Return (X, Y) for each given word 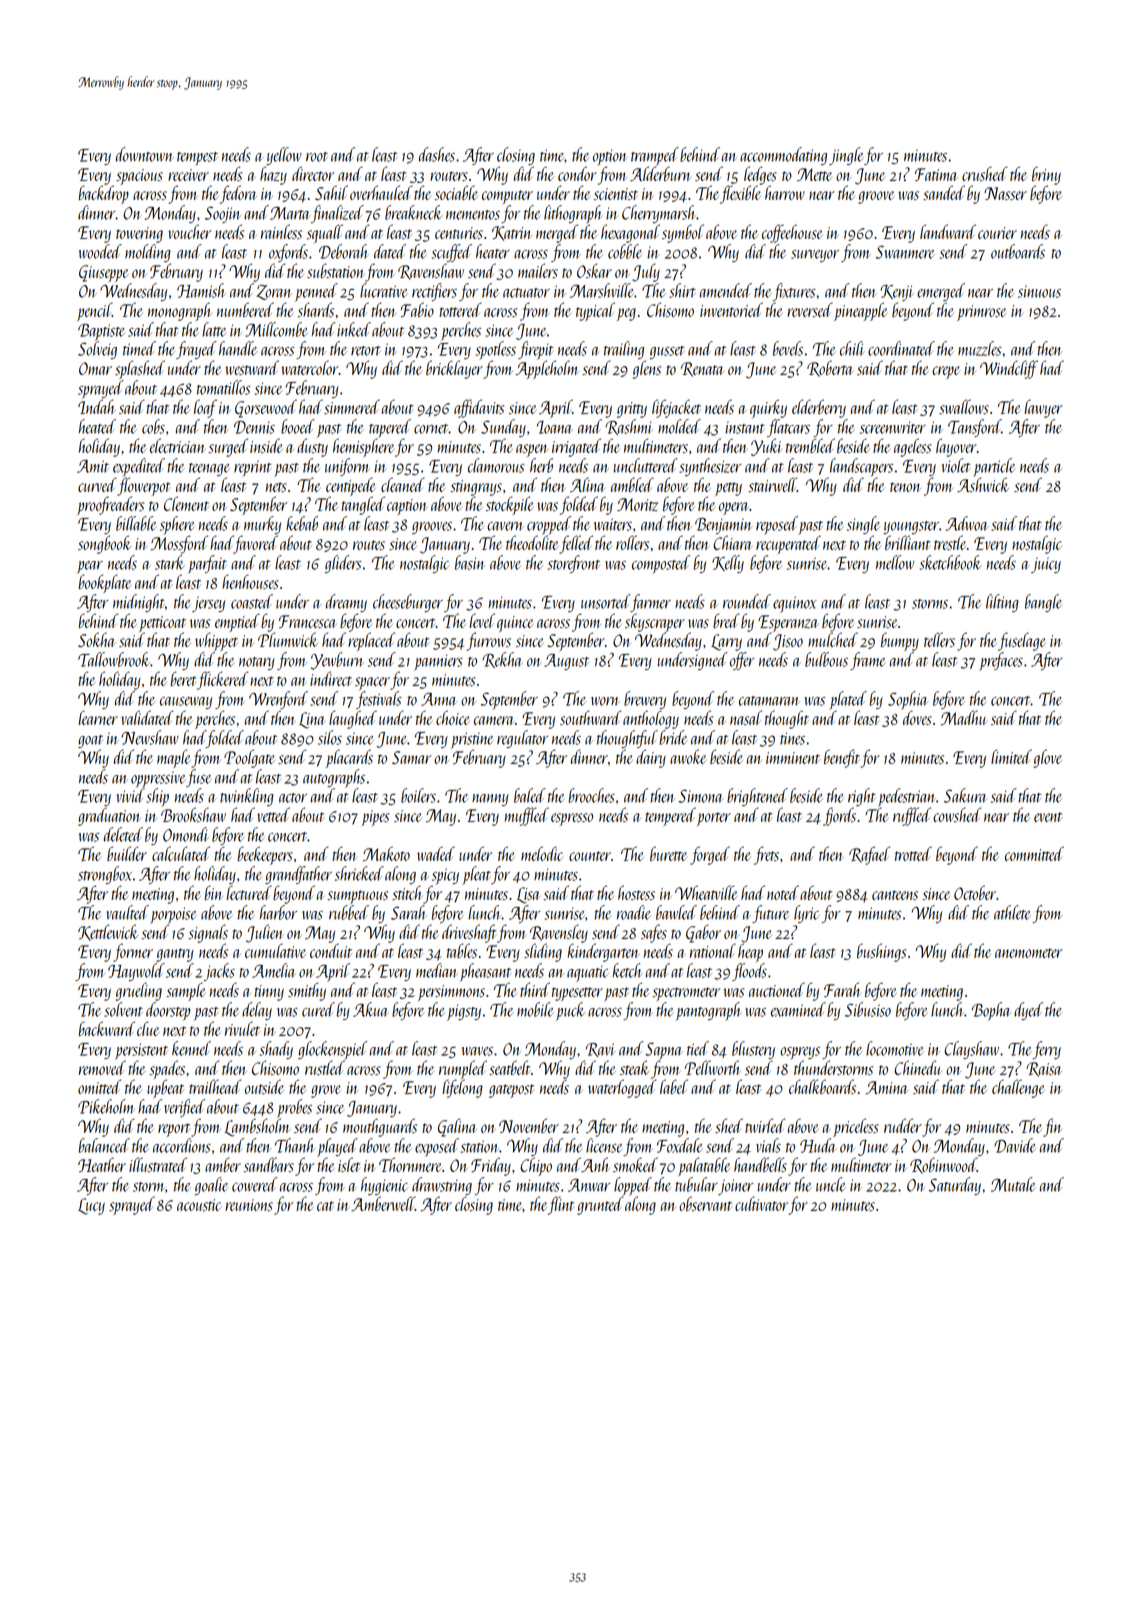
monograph (180, 311)
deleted (123, 834)
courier (997, 233)
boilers (418, 795)
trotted (913, 853)
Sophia (908, 700)
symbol (683, 233)
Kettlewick (108, 932)
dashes (437, 154)
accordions (182, 1145)
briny (1046, 175)
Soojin (223, 214)
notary (257, 663)
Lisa (528, 895)
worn (605, 701)
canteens (895, 895)
